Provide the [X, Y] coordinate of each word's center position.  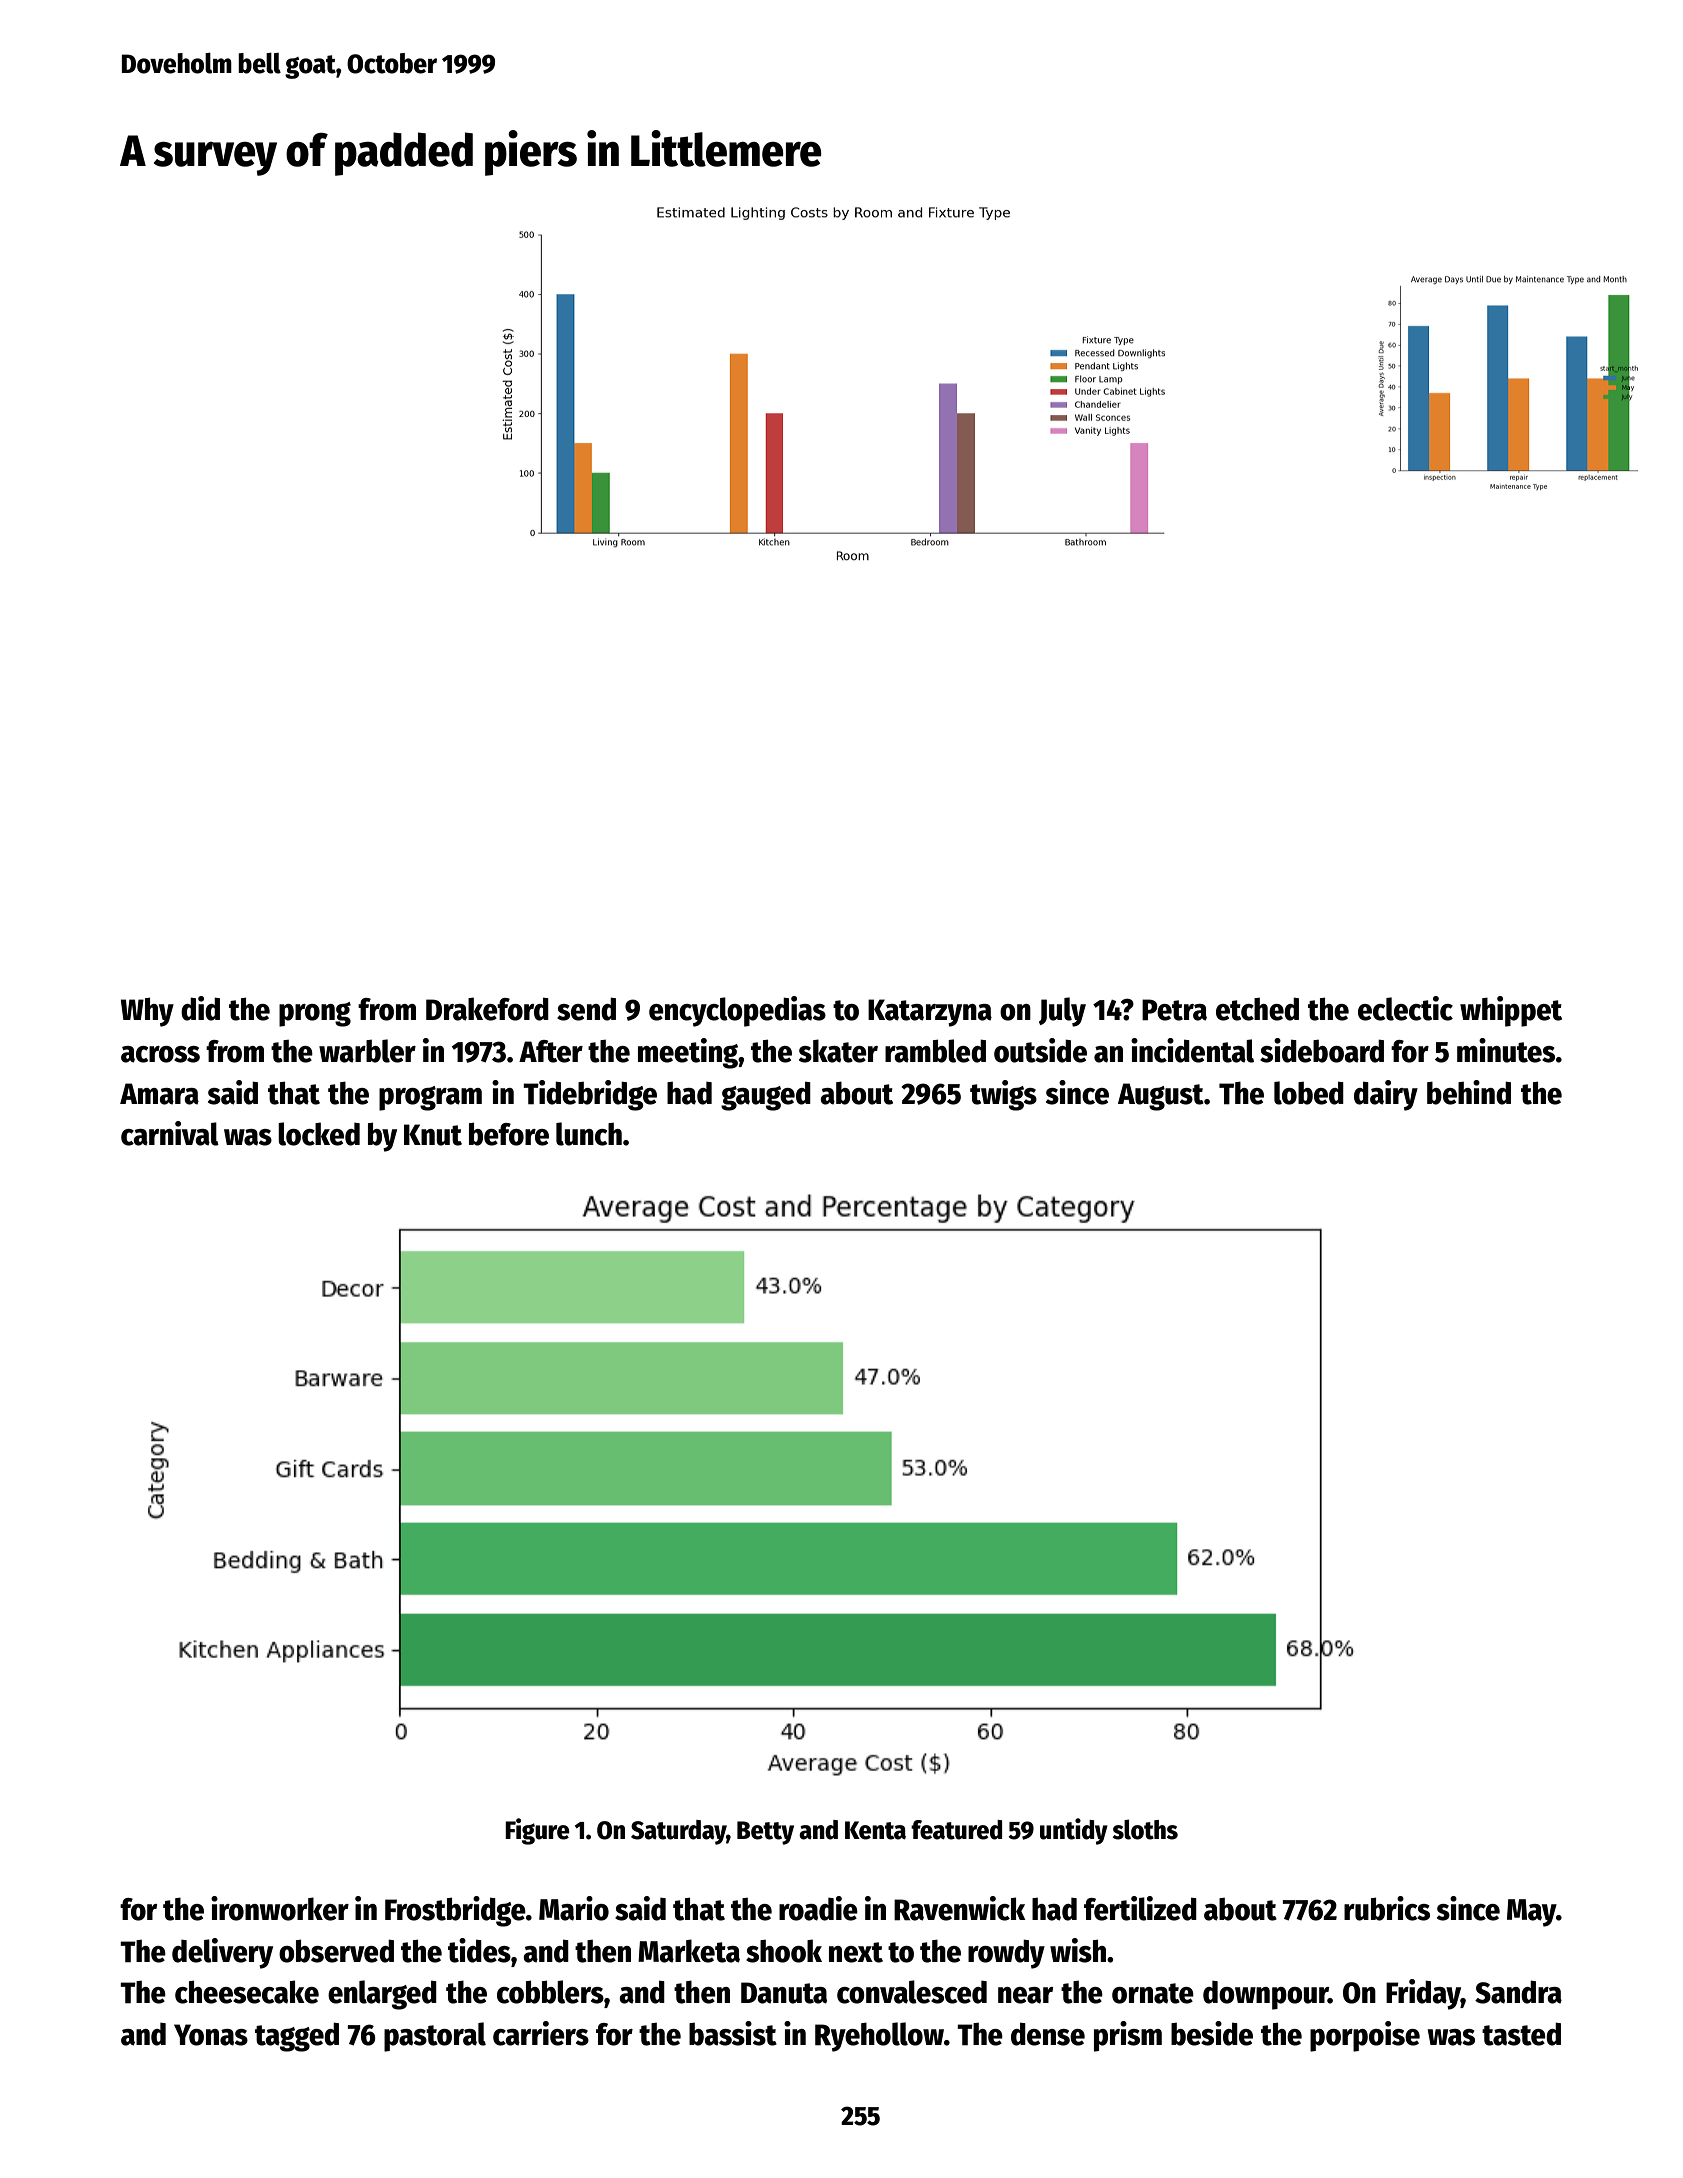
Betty [765, 1833]
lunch [589, 1134]
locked [319, 1134]
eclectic [1405, 1008]
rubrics [1387, 1908]
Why [147, 1012]
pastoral [435, 2037]
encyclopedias [737, 1011]
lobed [1309, 1093]
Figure [537, 1831]
